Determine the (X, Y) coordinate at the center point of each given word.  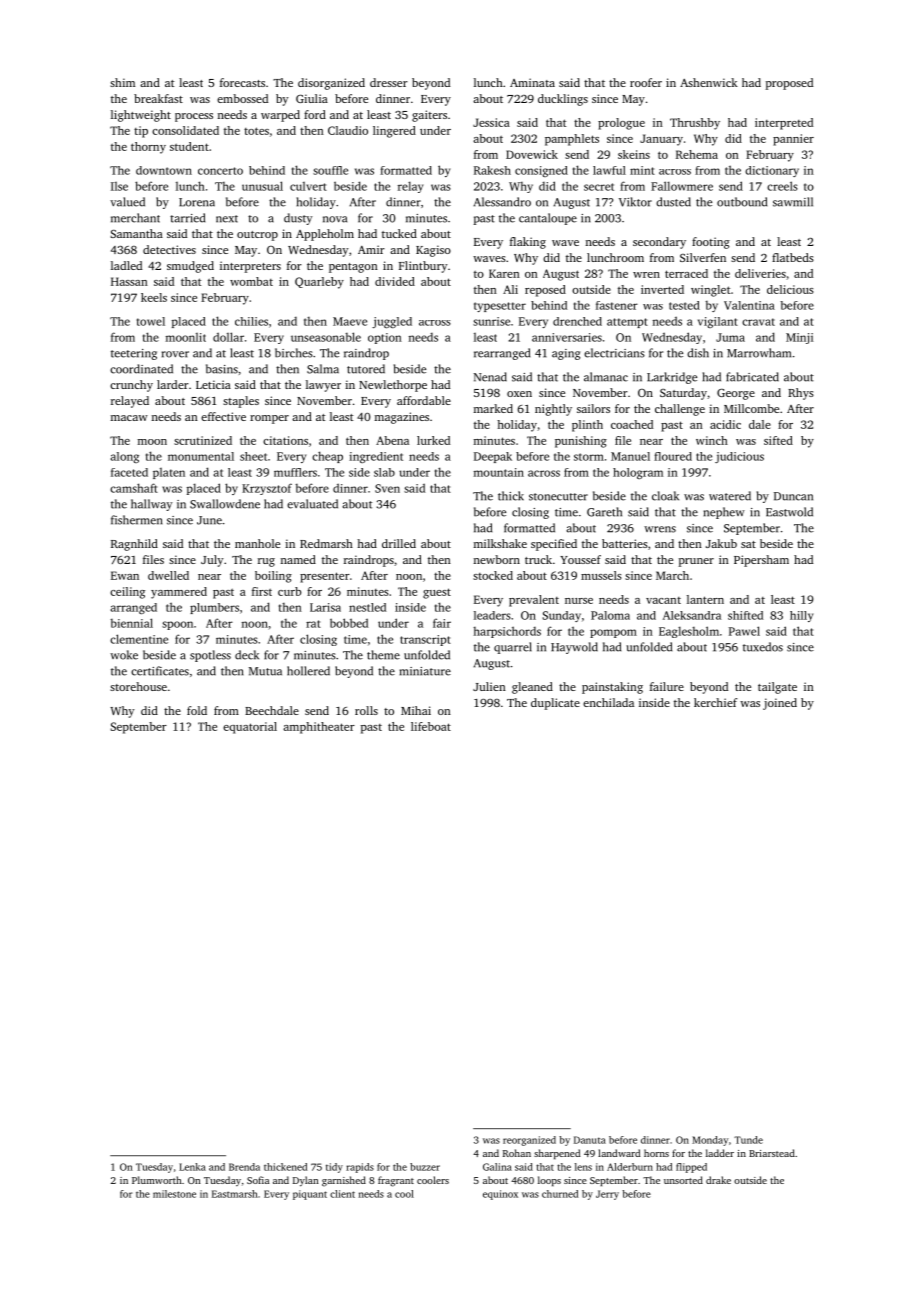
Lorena (197, 202)
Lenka (192, 1167)
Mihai (416, 710)
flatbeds (793, 257)
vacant (663, 600)
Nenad (490, 377)
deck (247, 655)
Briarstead (772, 1153)
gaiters (429, 116)
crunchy (131, 386)
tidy (334, 1168)
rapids (360, 1168)
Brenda (244, 1167)
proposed (789, 84)
